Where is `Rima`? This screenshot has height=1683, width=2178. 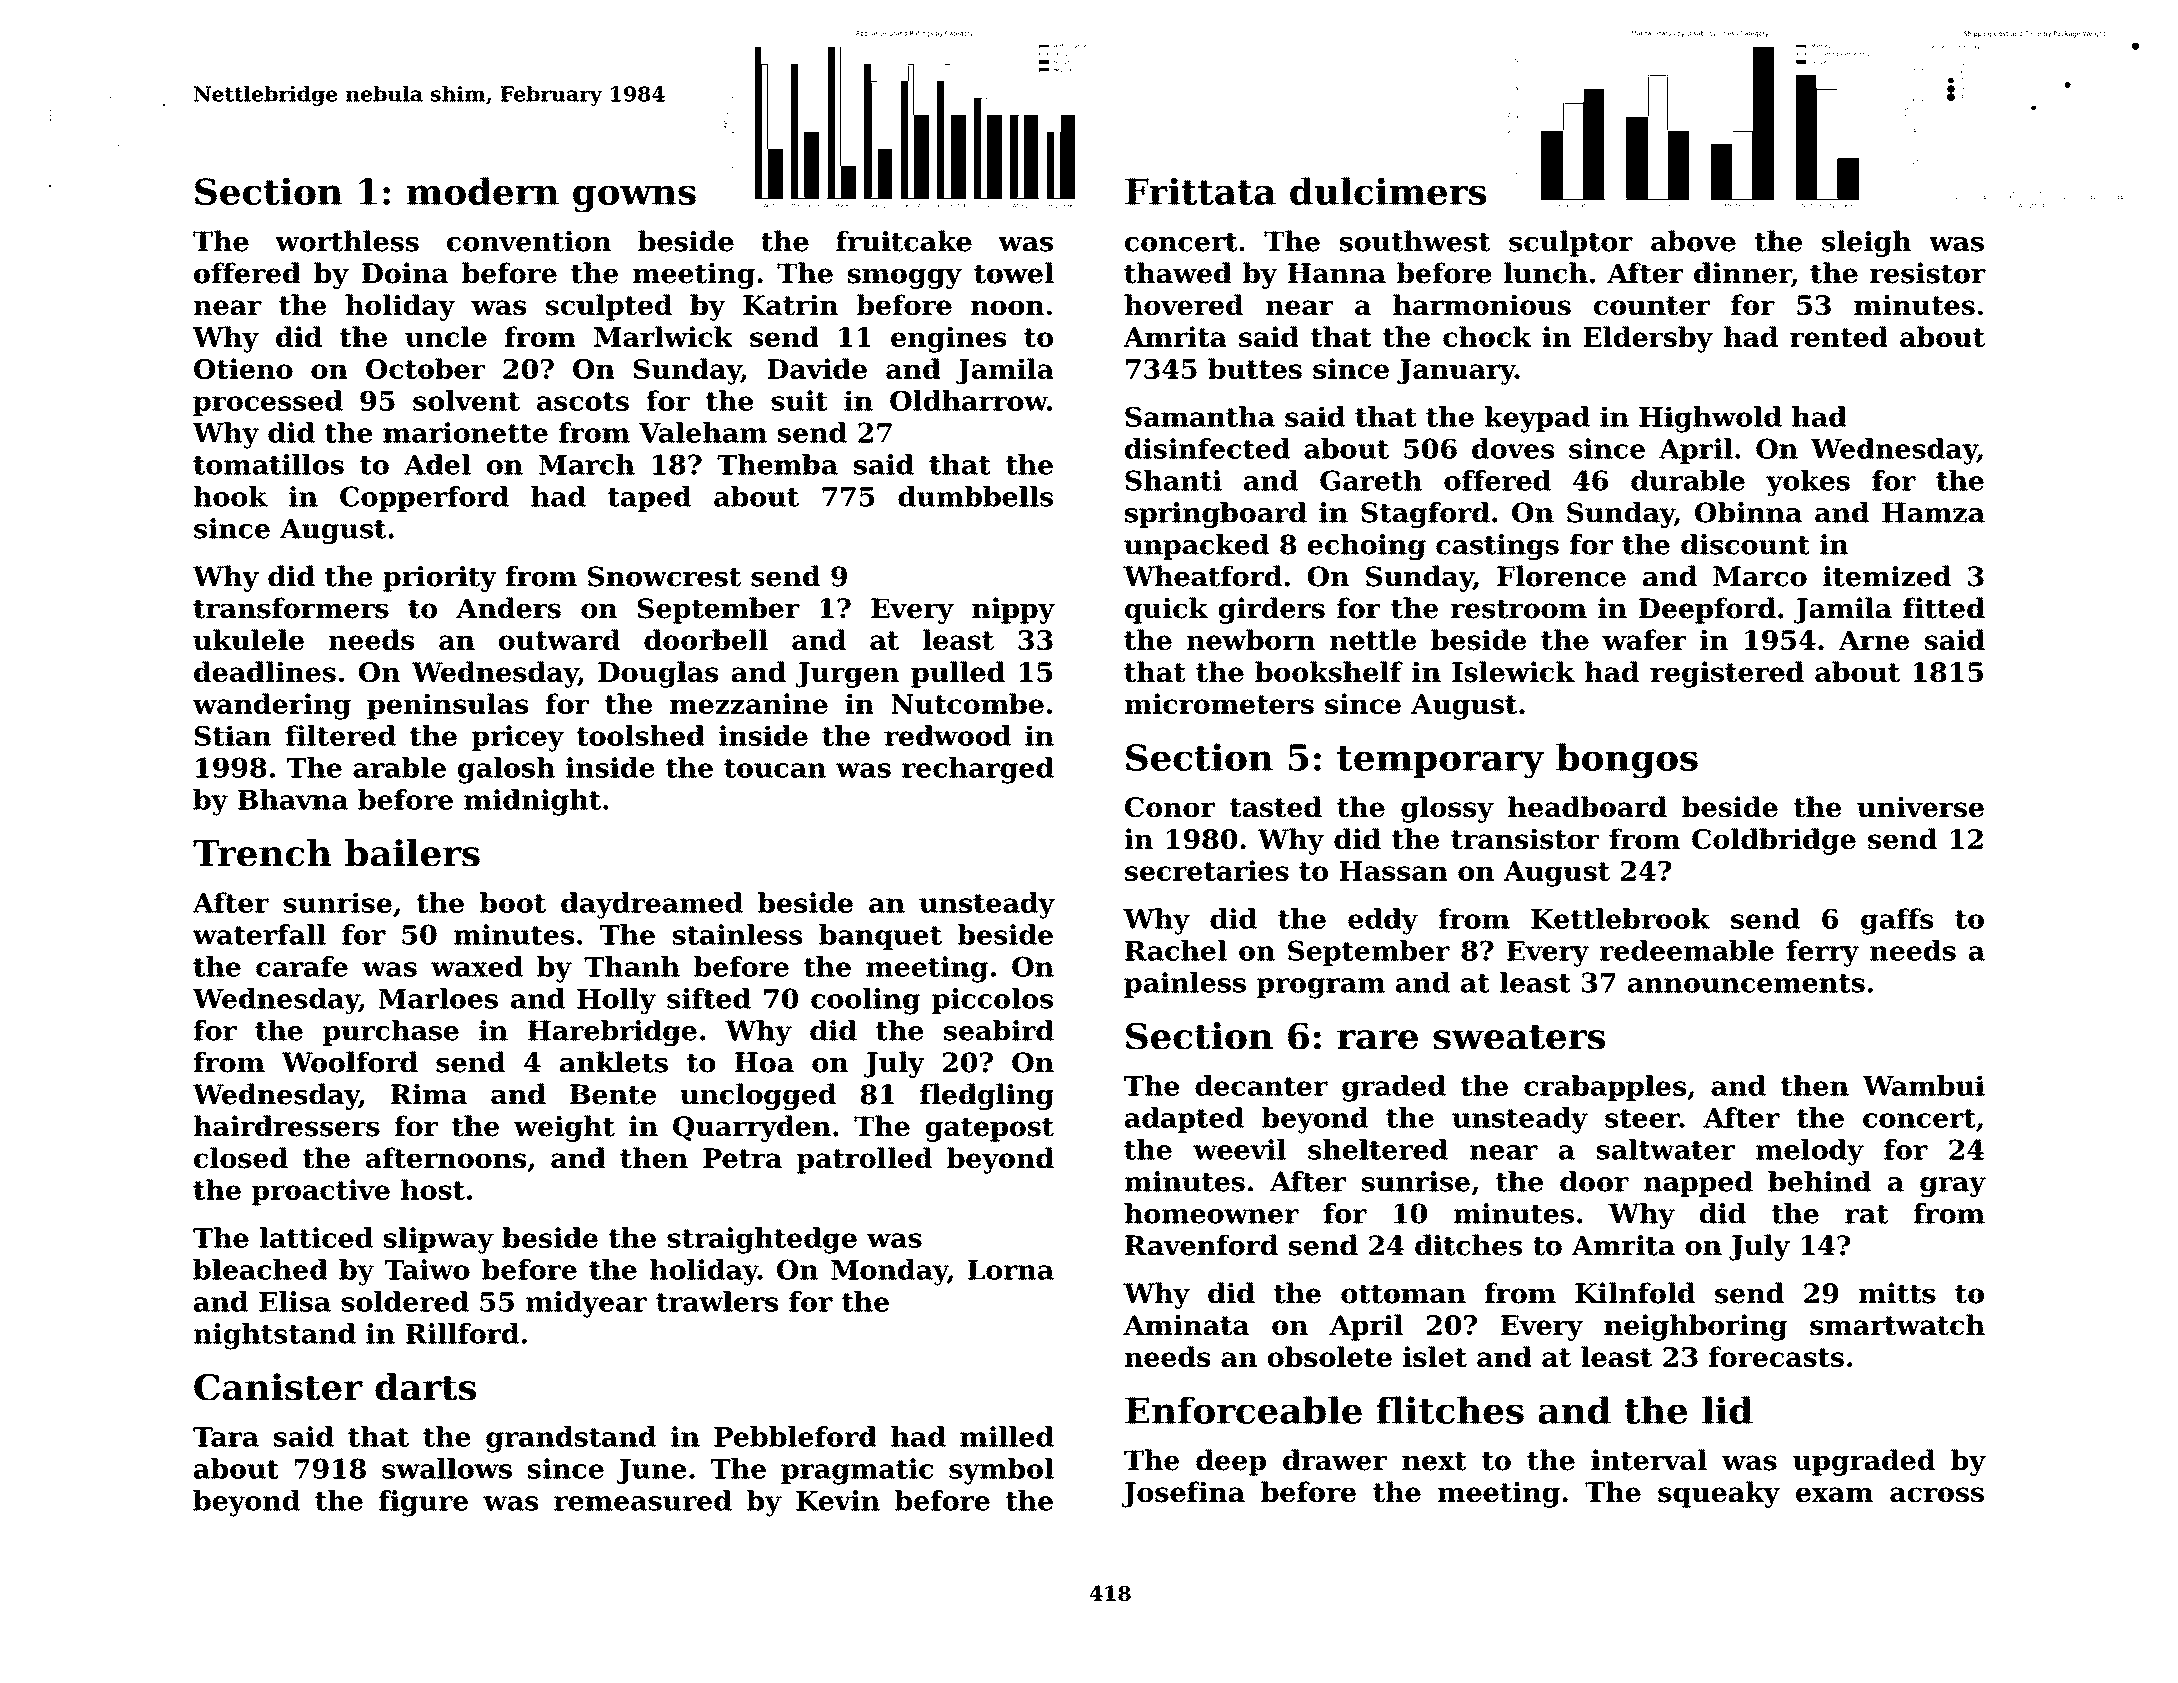
Rima is located at coordinates (429, 1094).
